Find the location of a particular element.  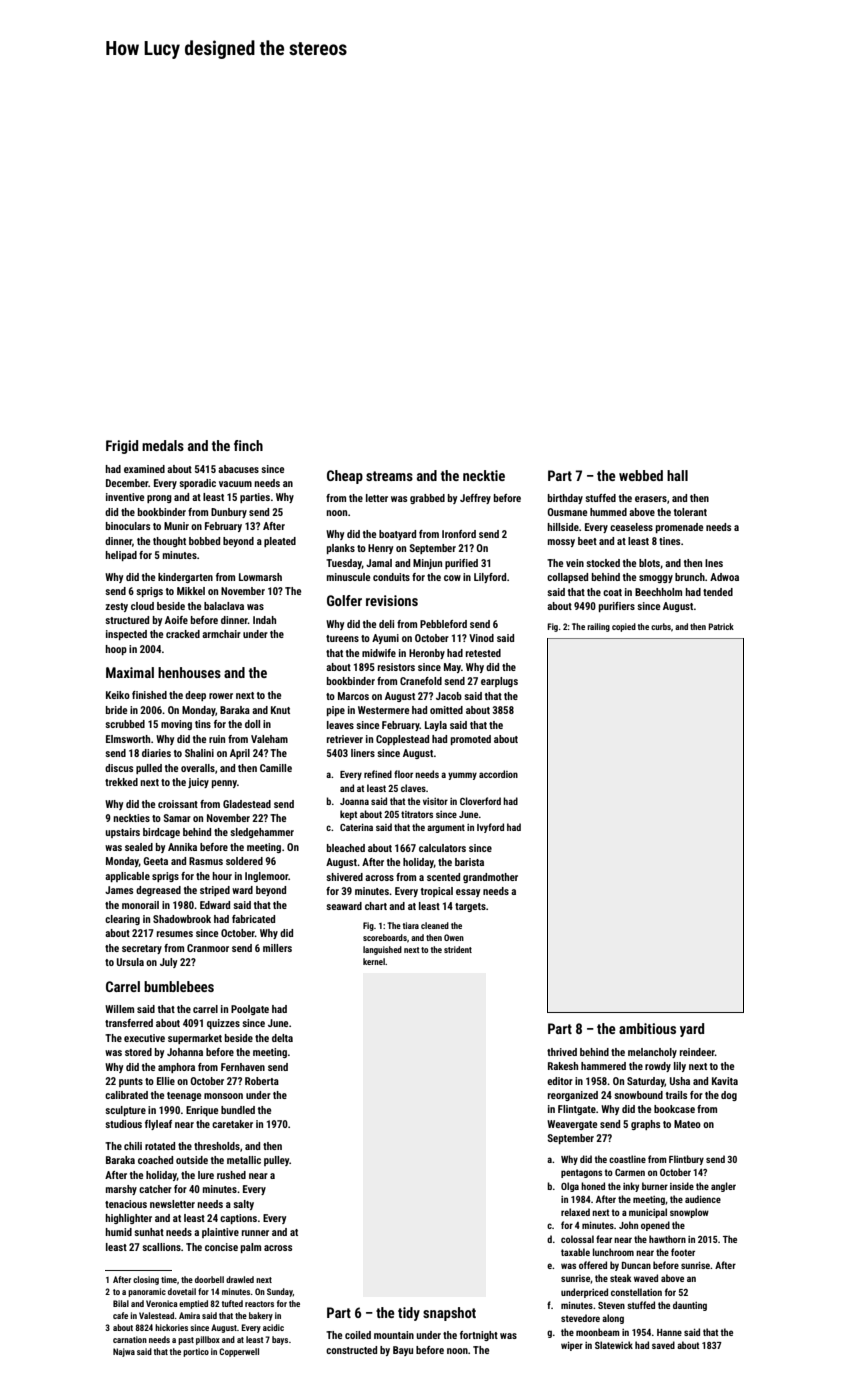

studious is located at coordinates (123, 1124).
